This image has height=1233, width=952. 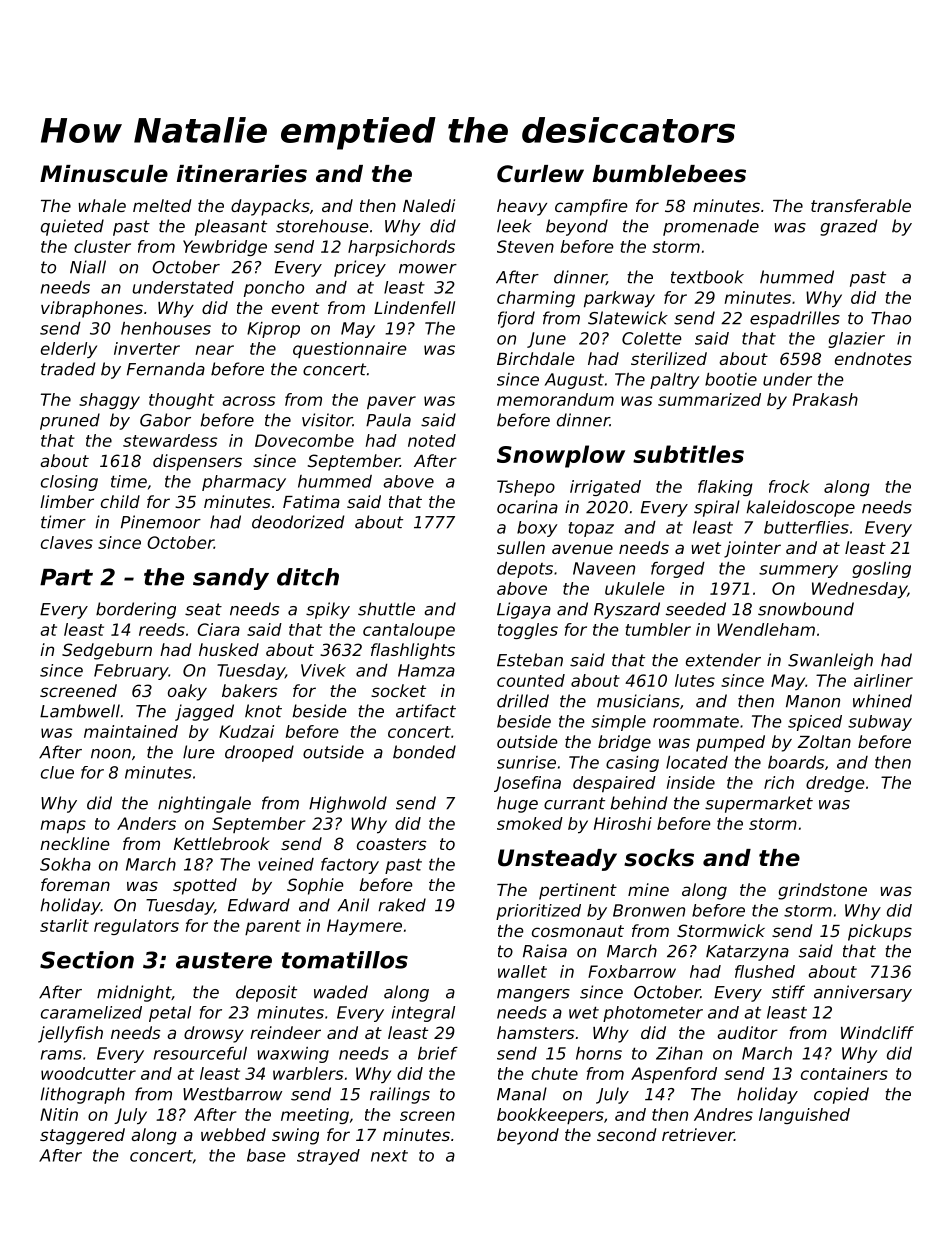 I want to click on maps, so click(x=63, y=826).
